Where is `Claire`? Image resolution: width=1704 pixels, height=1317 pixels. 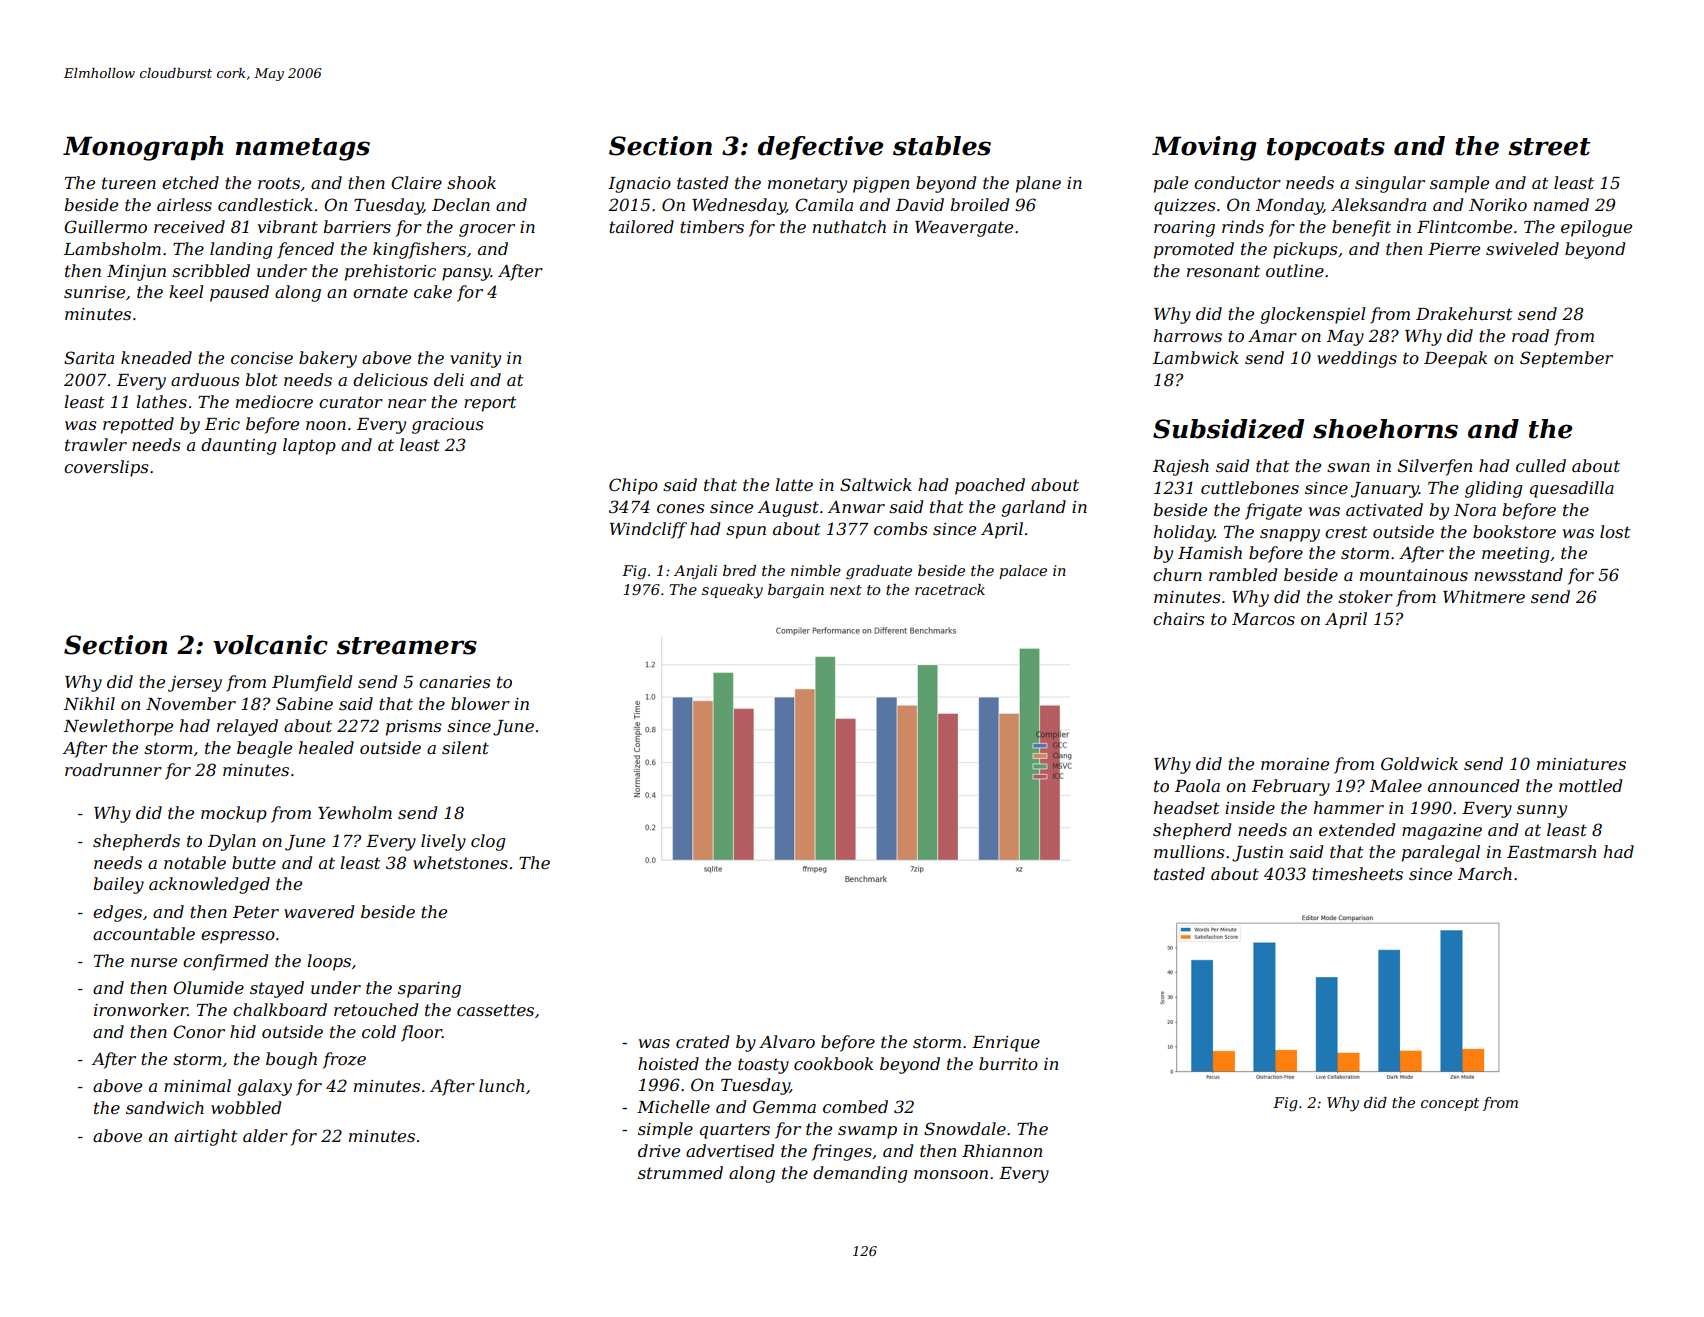
Claire is located at coordinates (416, 182).
